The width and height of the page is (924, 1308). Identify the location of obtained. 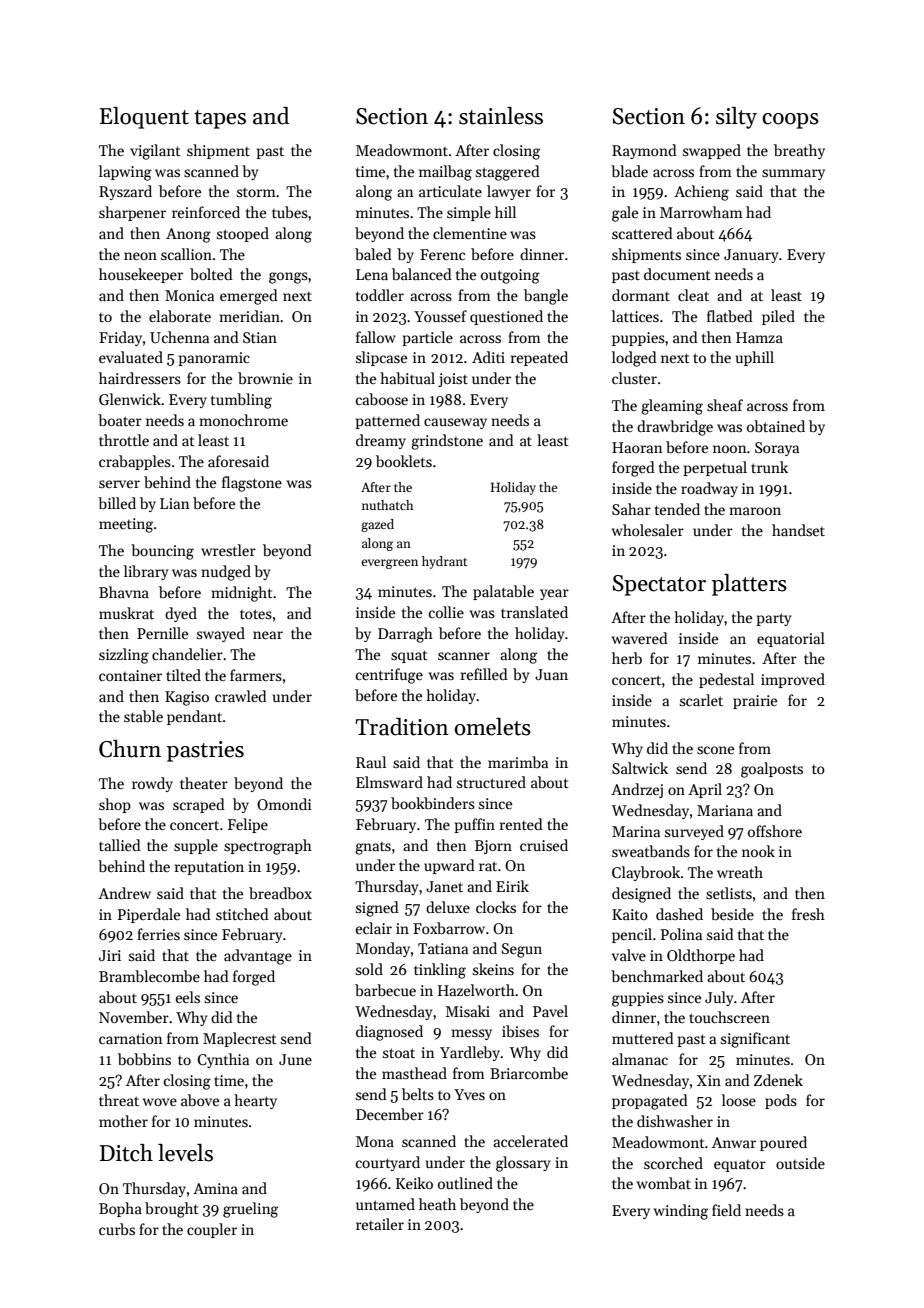
(776, 426).
